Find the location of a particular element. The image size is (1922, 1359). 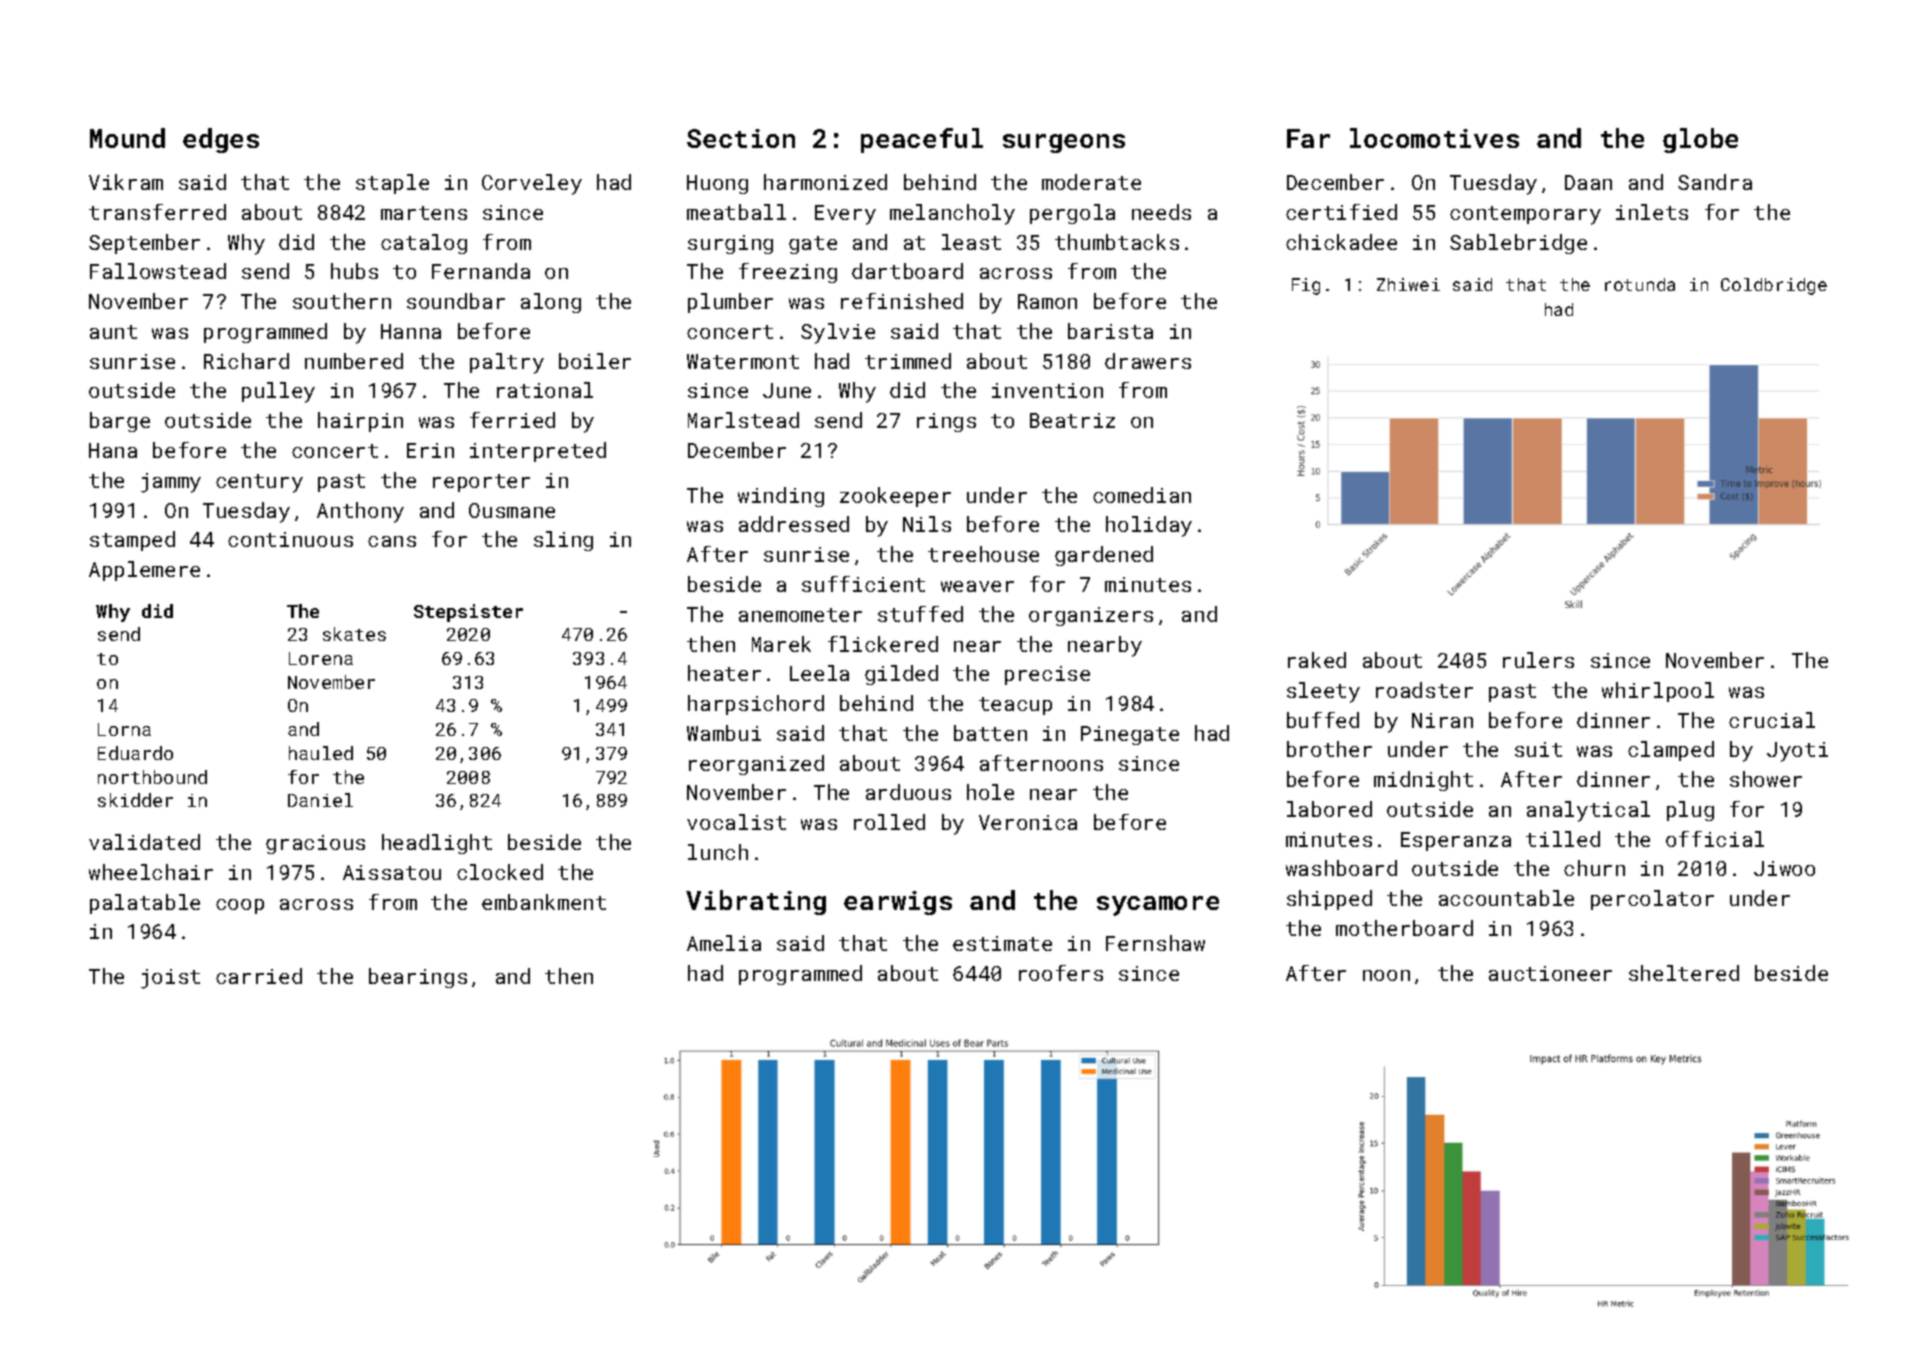

Stepsister is located at coordinates (468, 613).
